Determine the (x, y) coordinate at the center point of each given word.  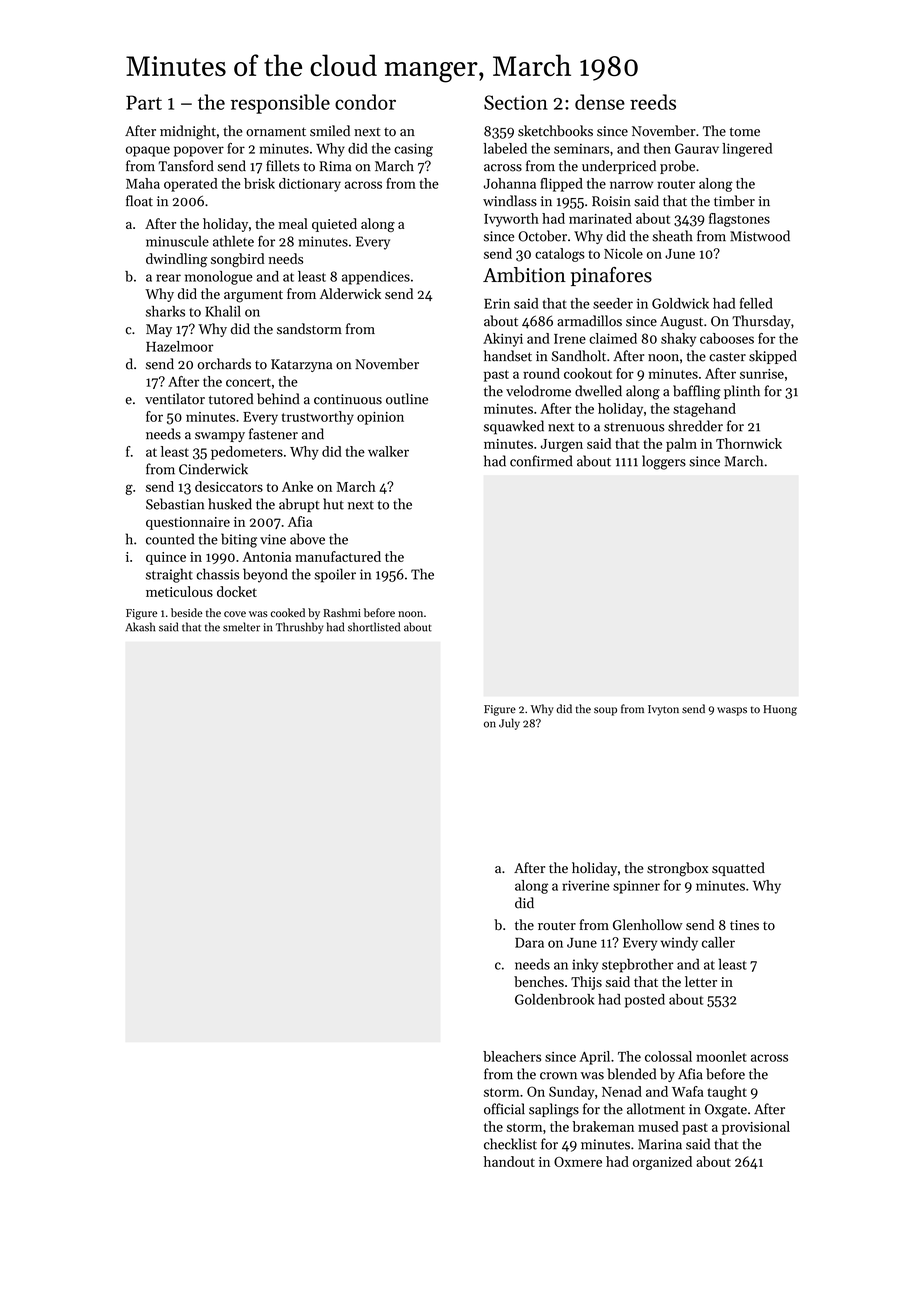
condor (365, 102)
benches (539, 981)
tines (744, 925)
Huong (780, 710)
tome (745, 132)
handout (509, 1161)
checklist (510, 1144)
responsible (280, 104)
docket (237, 591)
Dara (529, 943)
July (509, 724)
